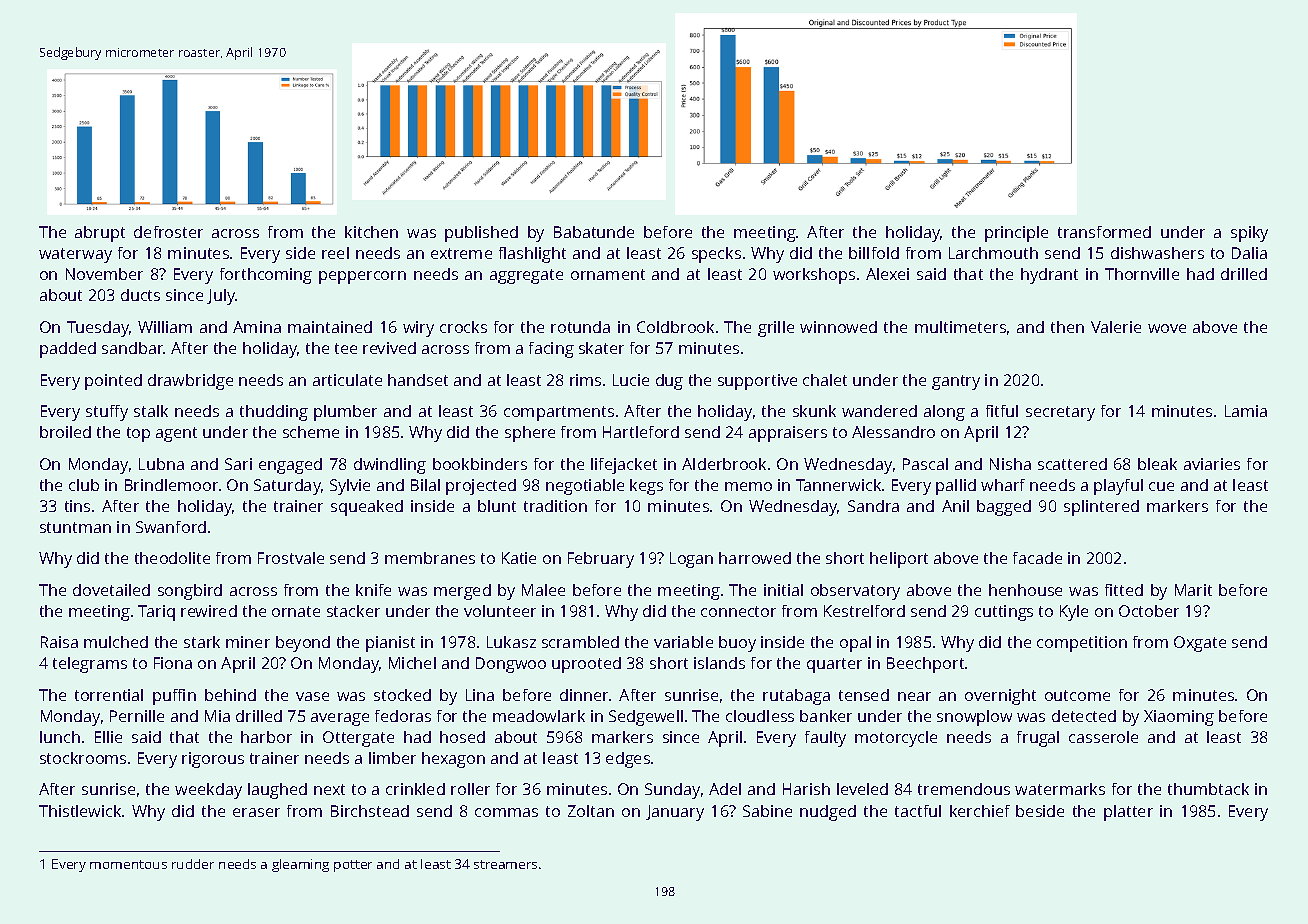 The height and width of the screenshot is (924, 1308). Describe the element at coordinates (1101, 508) in the screenshot. I see `splintered` at that location.
